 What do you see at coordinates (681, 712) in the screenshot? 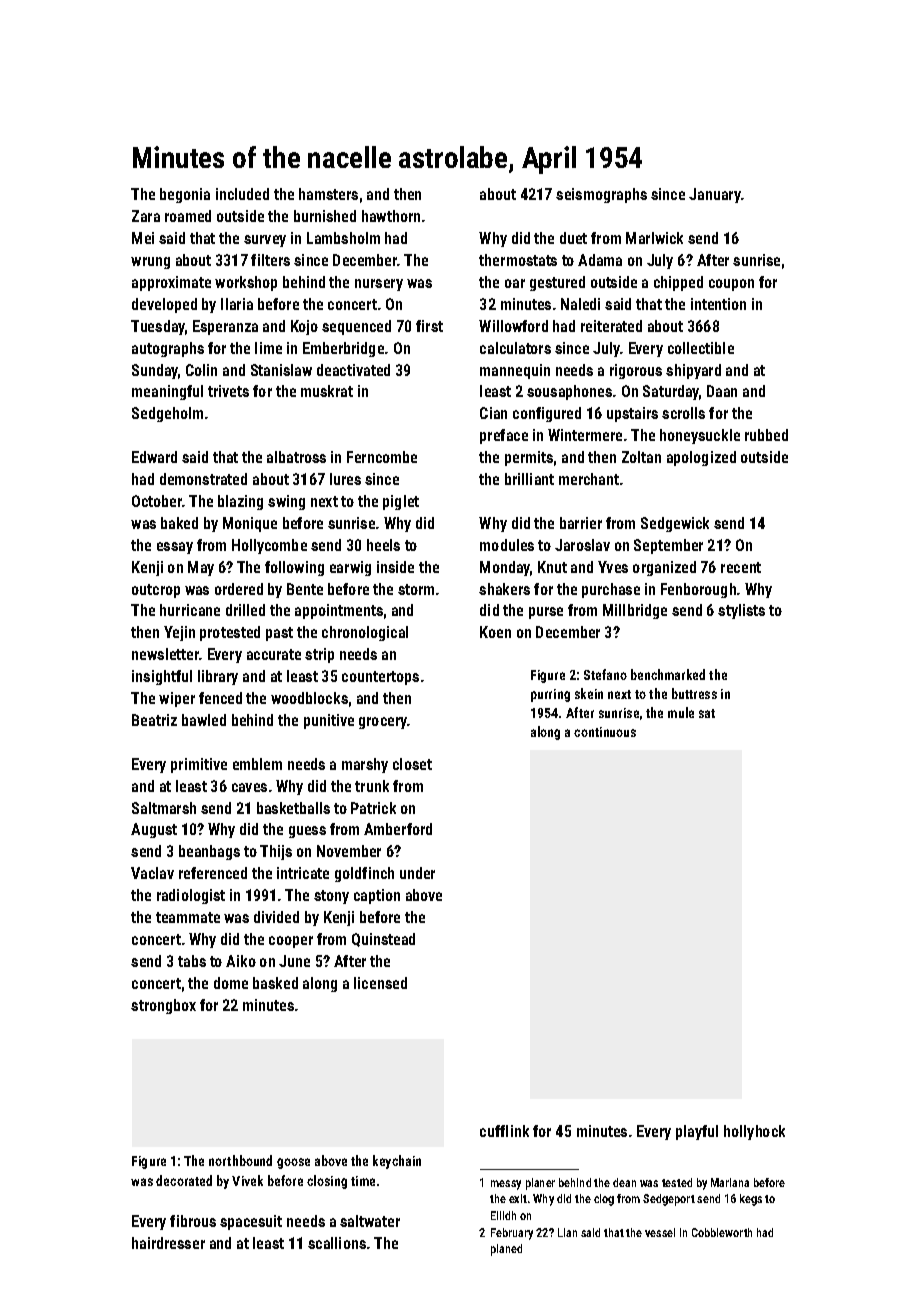
I see `mule` at bounding box center [681, 712].
